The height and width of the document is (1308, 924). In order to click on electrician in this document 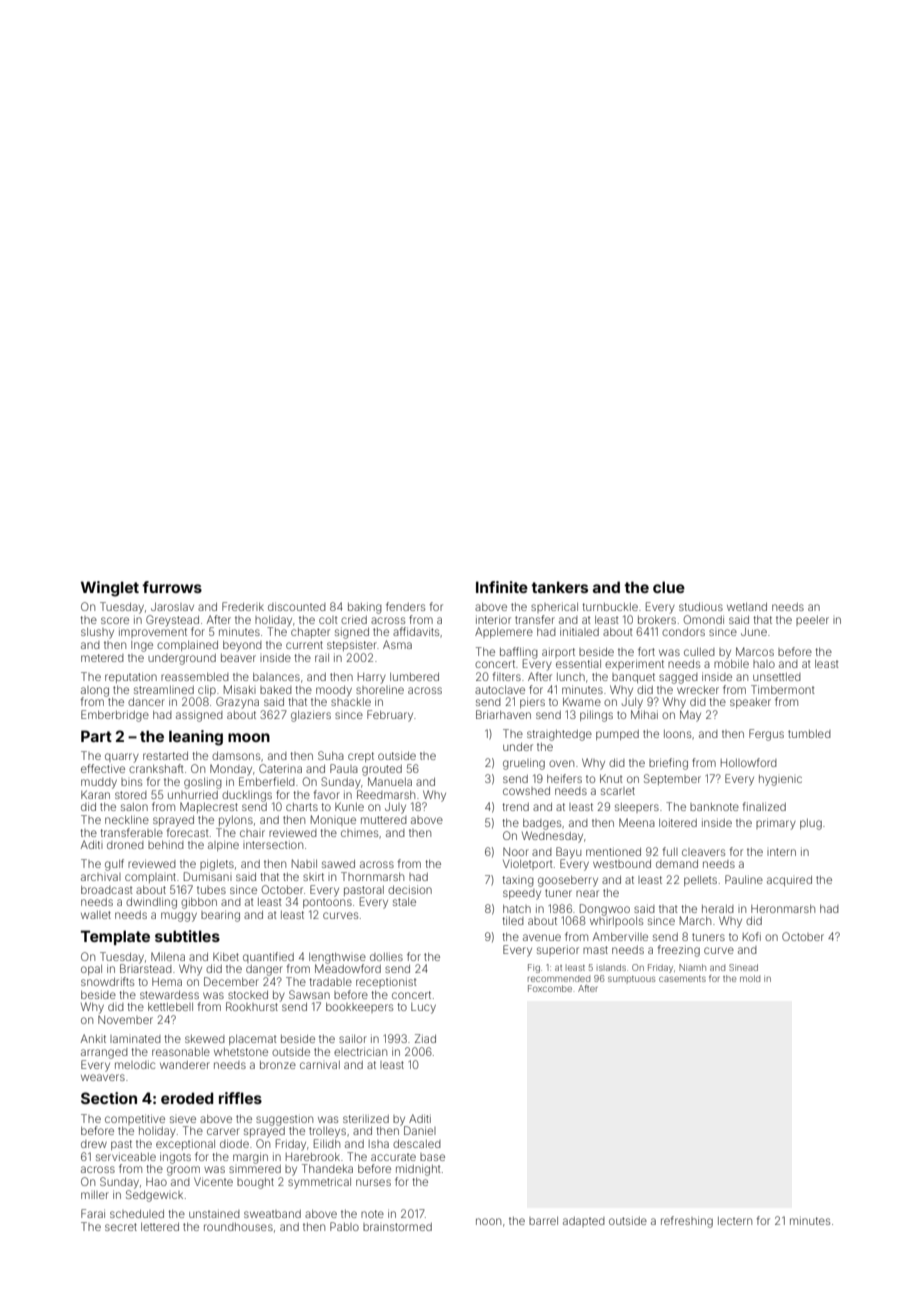, I will do `click(360, 1051)`.
